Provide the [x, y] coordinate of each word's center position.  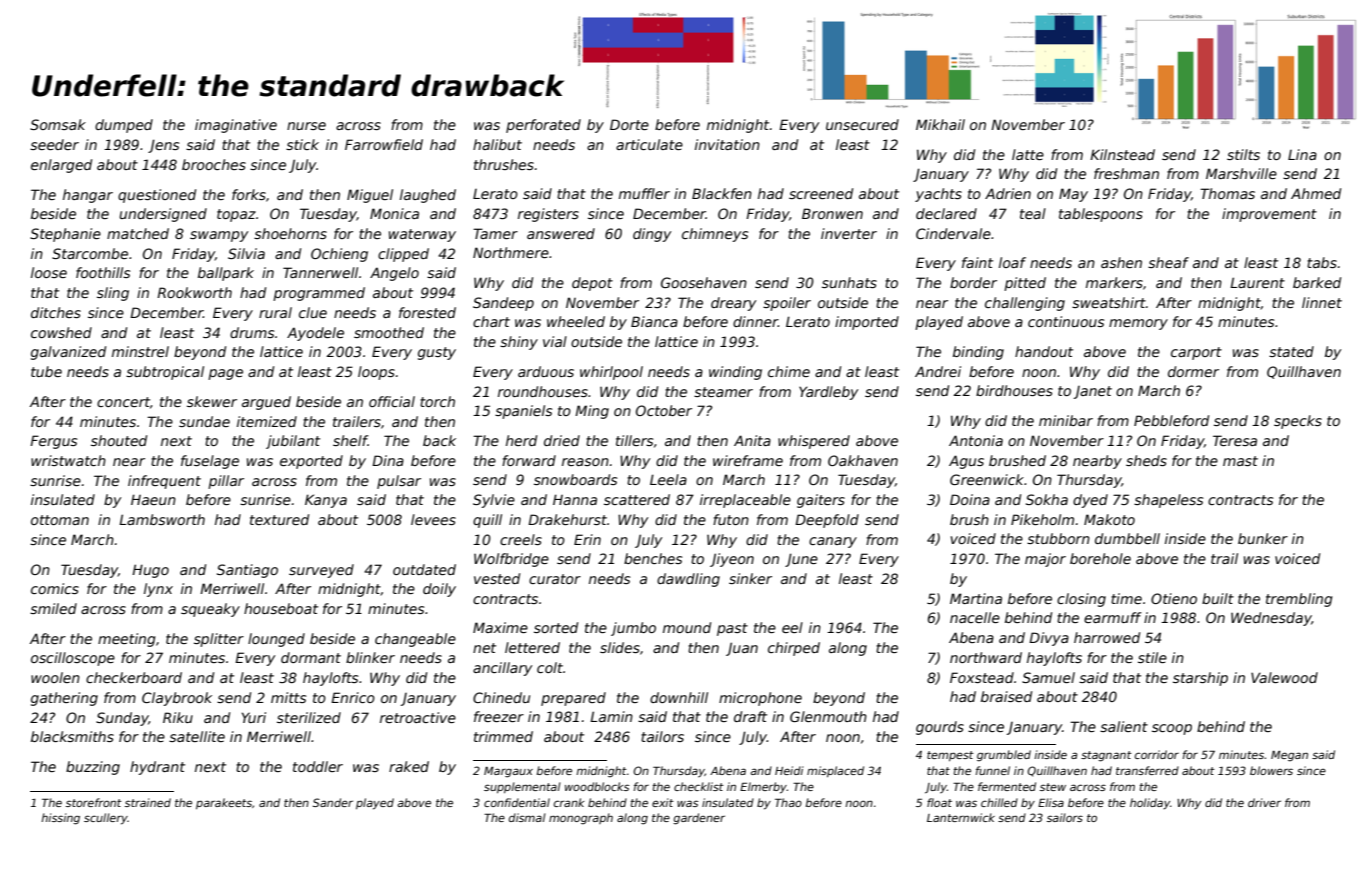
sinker [750, 578]
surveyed [321, 571]
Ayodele [315, 334]
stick [302, 144]
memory [1138, 324]
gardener [699, 819]
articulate [649, 144]
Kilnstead [1122, 154]
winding [735, 373]
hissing [60, 819]
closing [1081, 600]
